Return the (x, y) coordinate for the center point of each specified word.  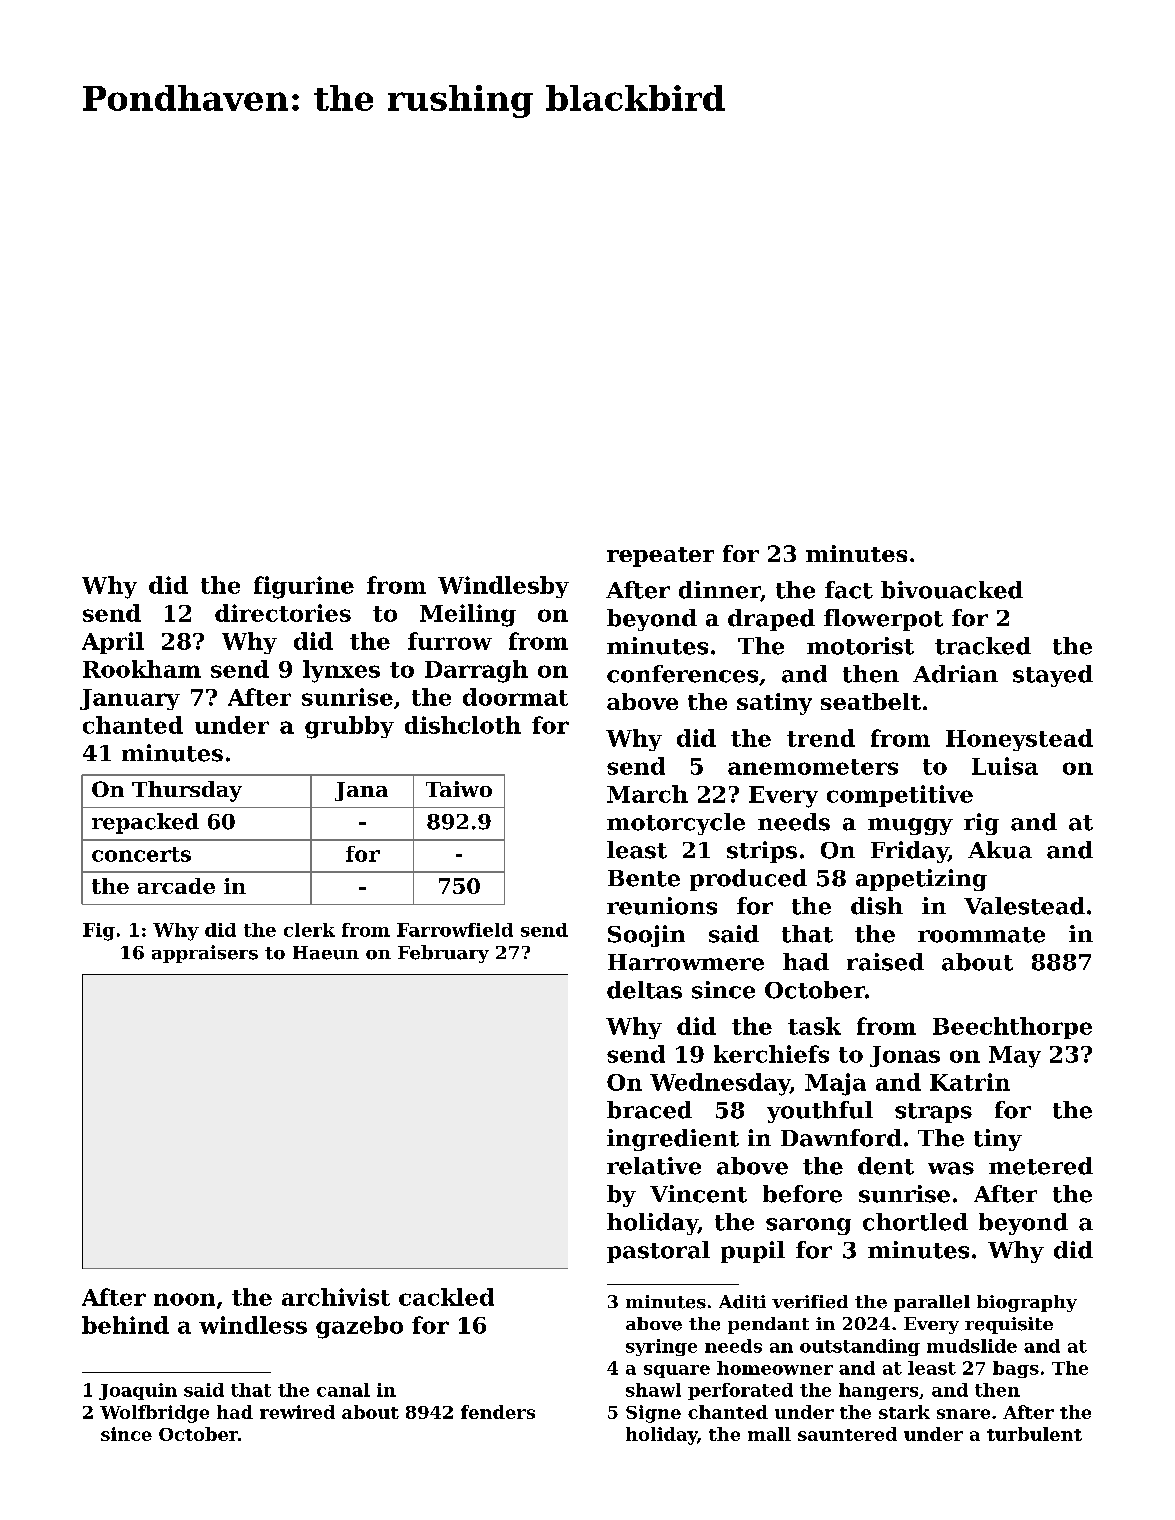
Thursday (187, 791)
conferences (682, 674)
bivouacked (952, 590)
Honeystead (1019, 740)
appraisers (205, 954)
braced (649, 1110)
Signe (653, 1414)
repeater (660, 557)
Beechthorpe (1012, 1028)
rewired (297, 1412)
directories (283, 613)
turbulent (1034, 1434)
